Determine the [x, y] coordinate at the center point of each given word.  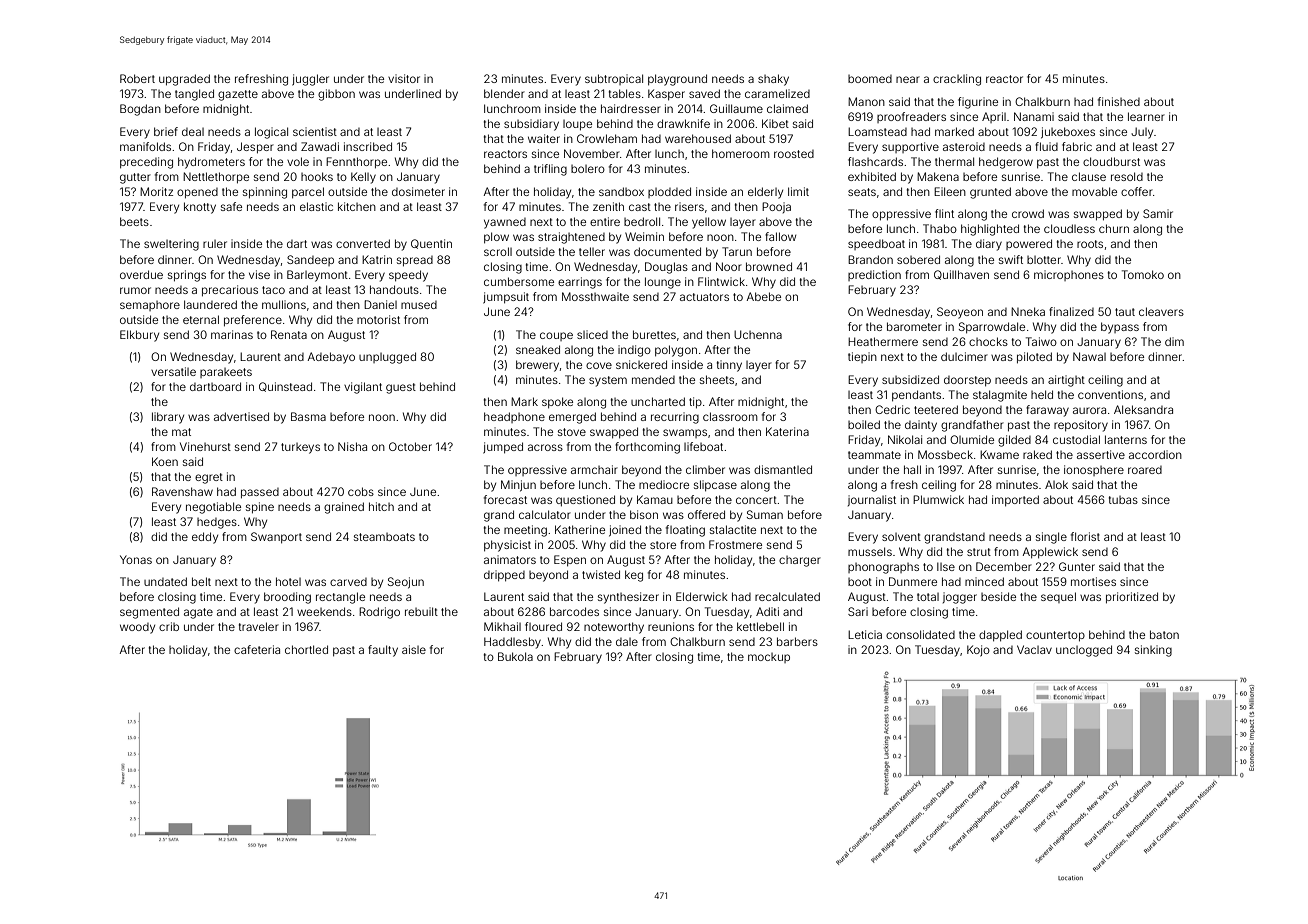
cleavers [1161, 311]
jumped [503, 448]
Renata [289, 334]
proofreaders [911, 117]
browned [769, 266]
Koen [165, 461]
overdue [141, 274]
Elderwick [702, 596]
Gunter [1077, 566]
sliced [592, 334]
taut [1125, 312]
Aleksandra [1143, 409]
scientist [315, 131]
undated [165, 581]
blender [504, 93]
